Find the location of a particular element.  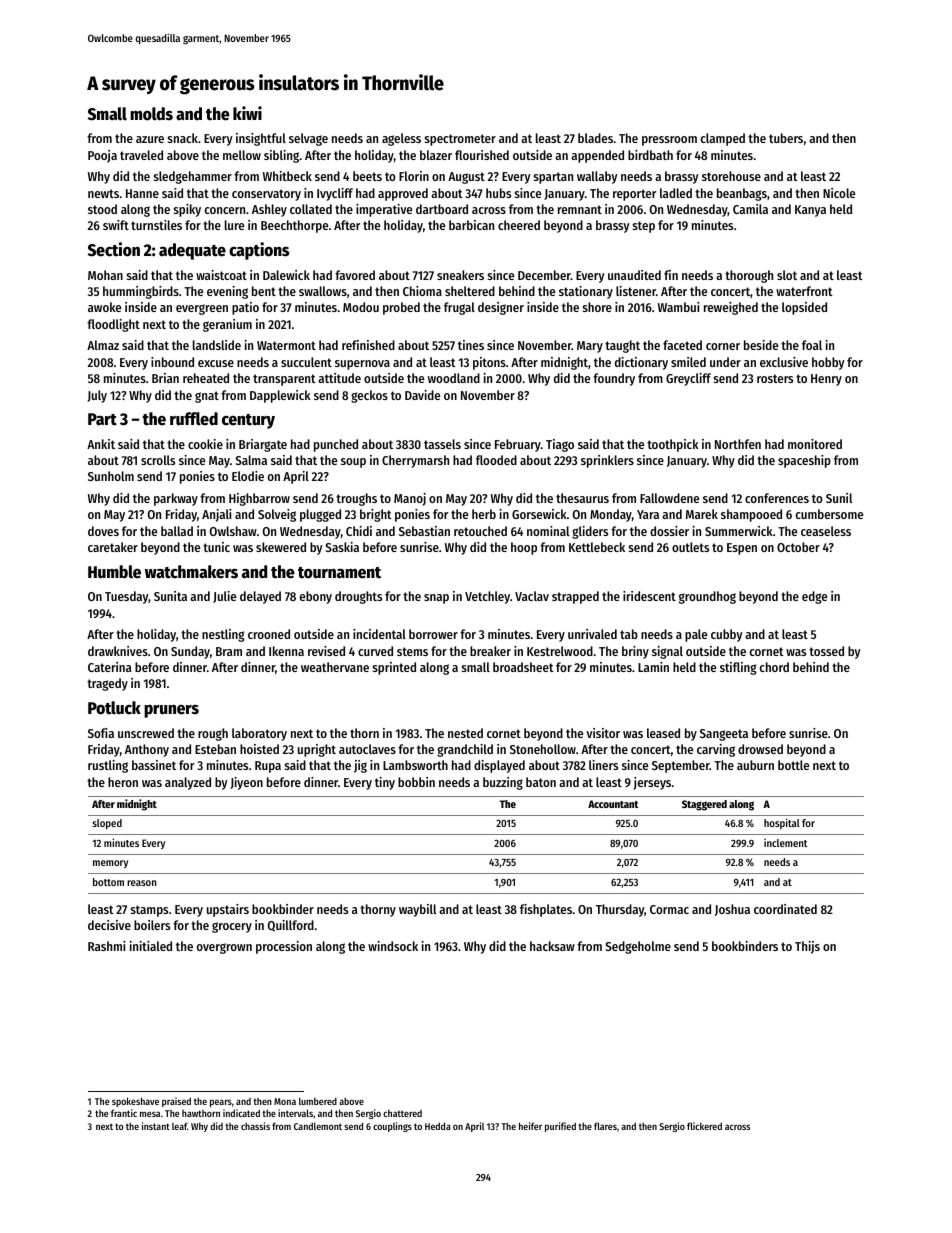

spaceship is located at coordinates (804, 461).
